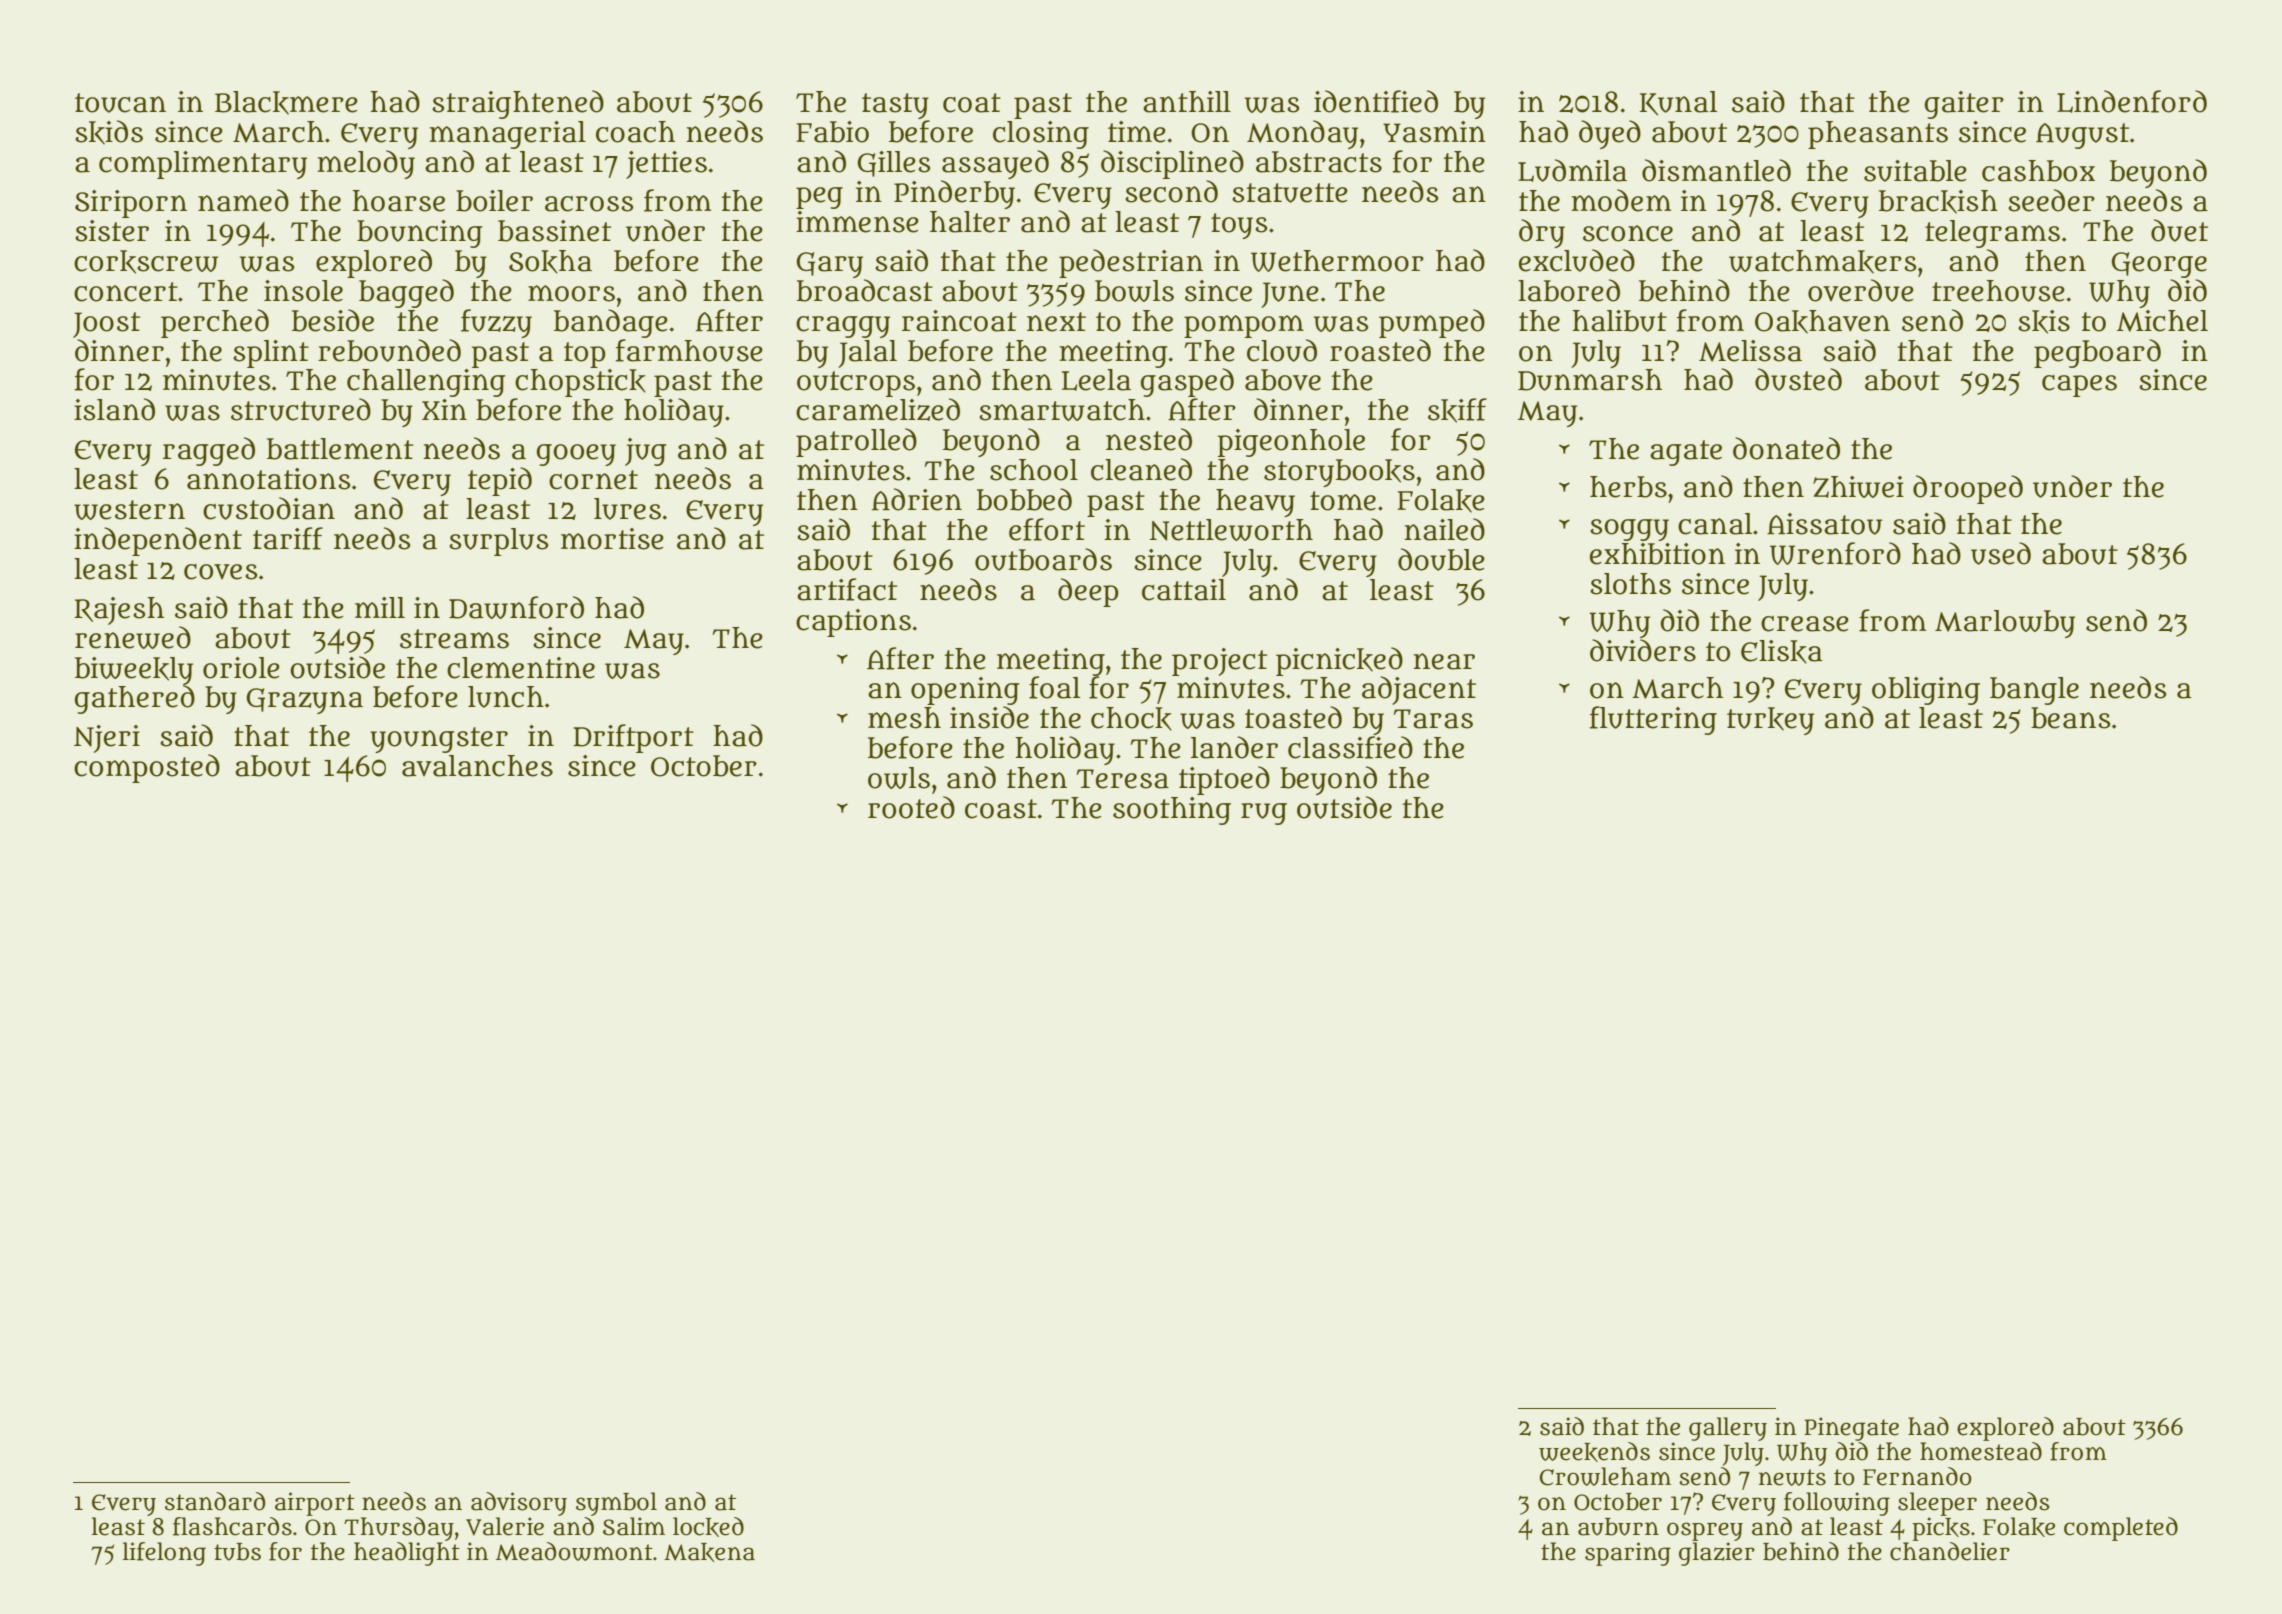  What do you see at coordinates (1444, 529) in the screenshot?
I see `nailed` at bounding box center [1444, 529].
